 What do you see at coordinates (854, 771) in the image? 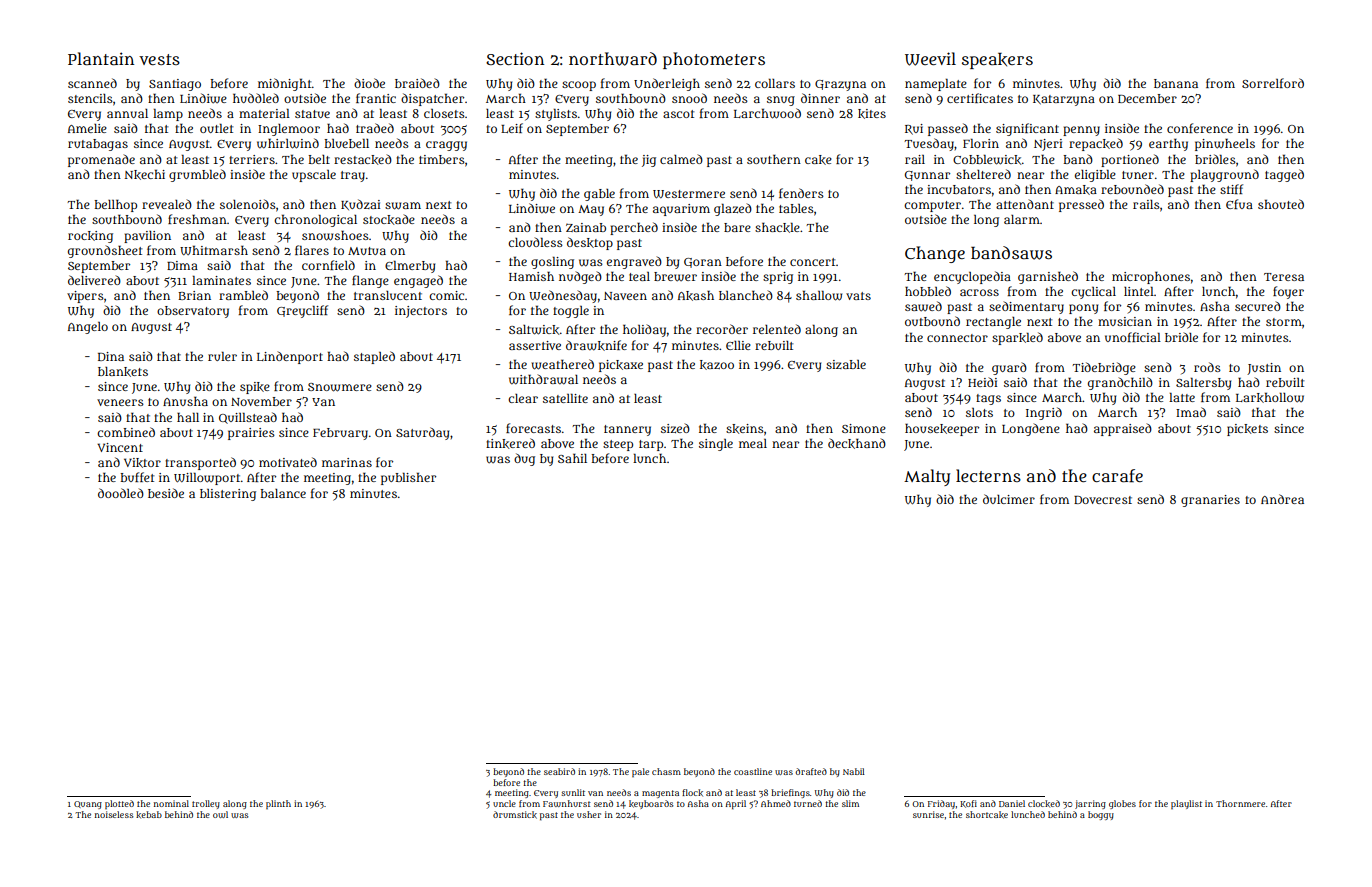
I see `Nabil` at bounding box center [854, 771].
